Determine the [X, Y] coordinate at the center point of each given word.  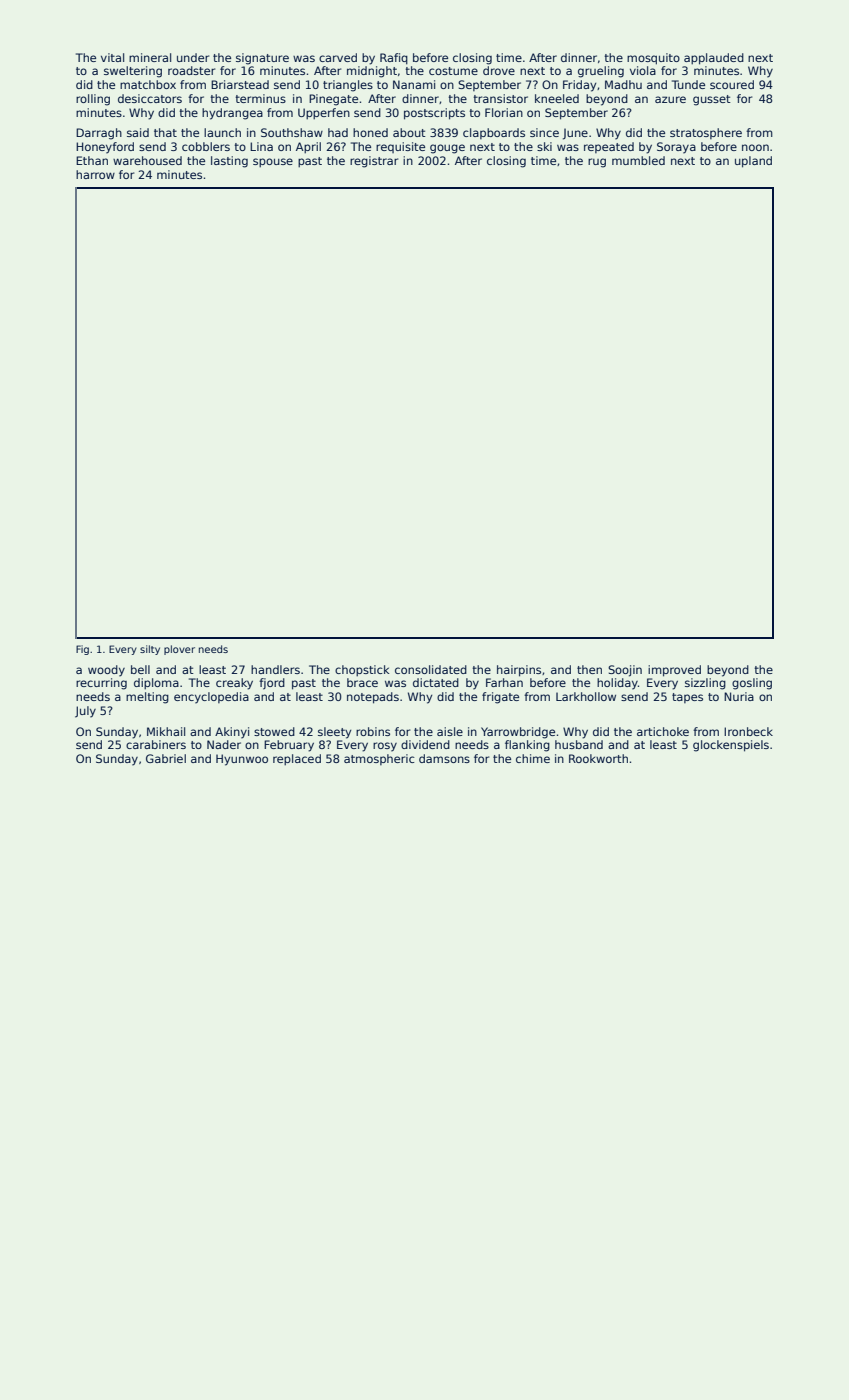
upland [753, 162]
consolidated [431, 669]
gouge [447, 149]
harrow [95, 174]
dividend [425, 744]
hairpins [519, 671]
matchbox [148, 84]
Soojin [625, 671]
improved [674, 671]
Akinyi [232, 733]
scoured [732, 84]
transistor [500, 98]
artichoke [663, 731]
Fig [82, 650]
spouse [273, 163]
